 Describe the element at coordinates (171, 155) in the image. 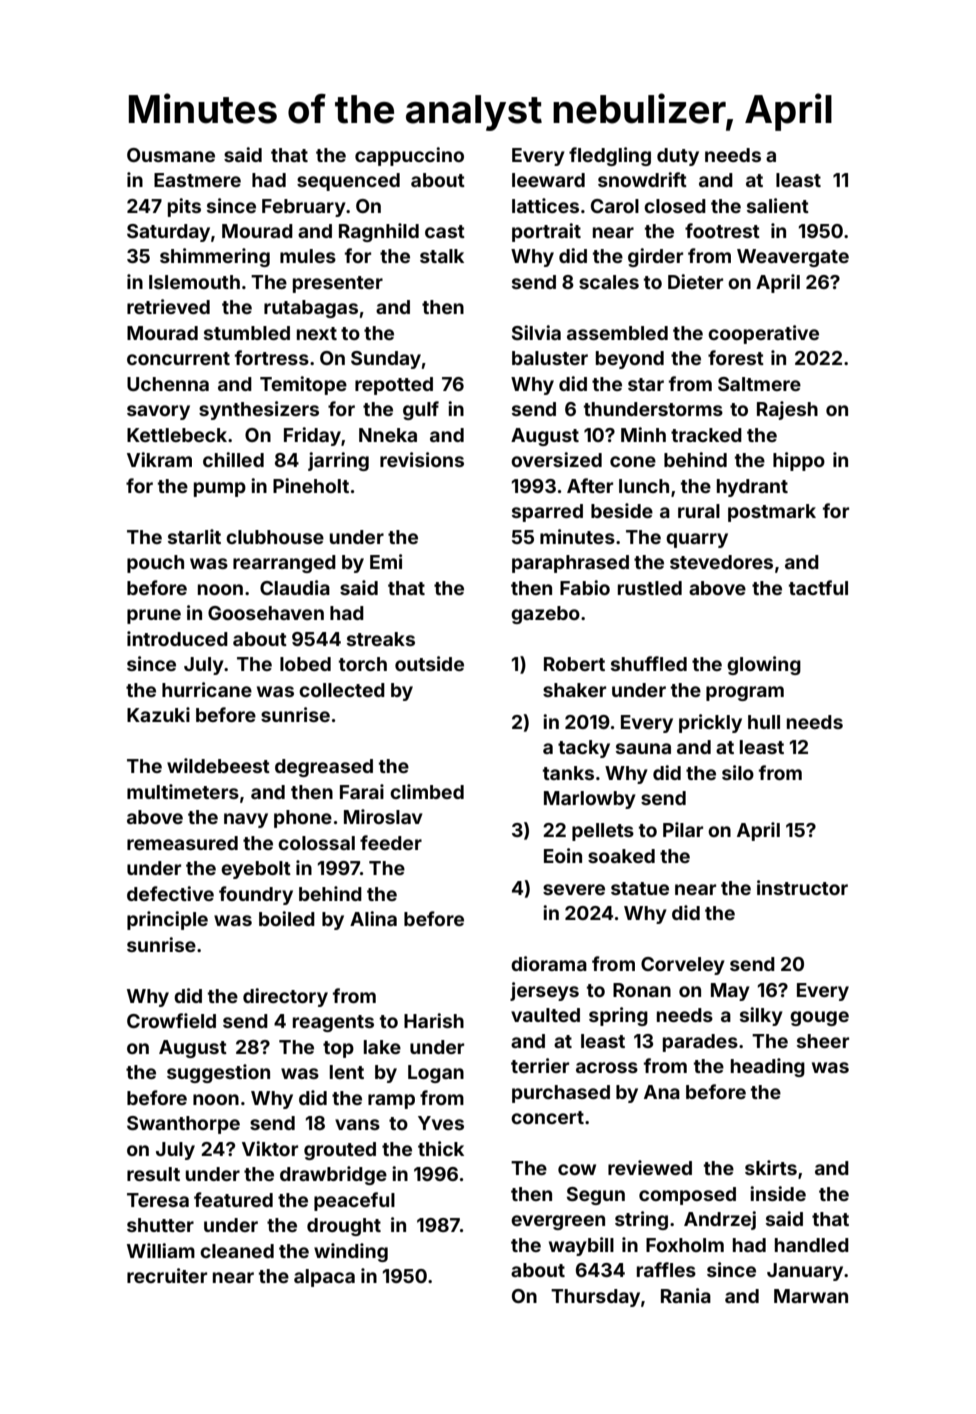

I see `Ousmane` at that location.
